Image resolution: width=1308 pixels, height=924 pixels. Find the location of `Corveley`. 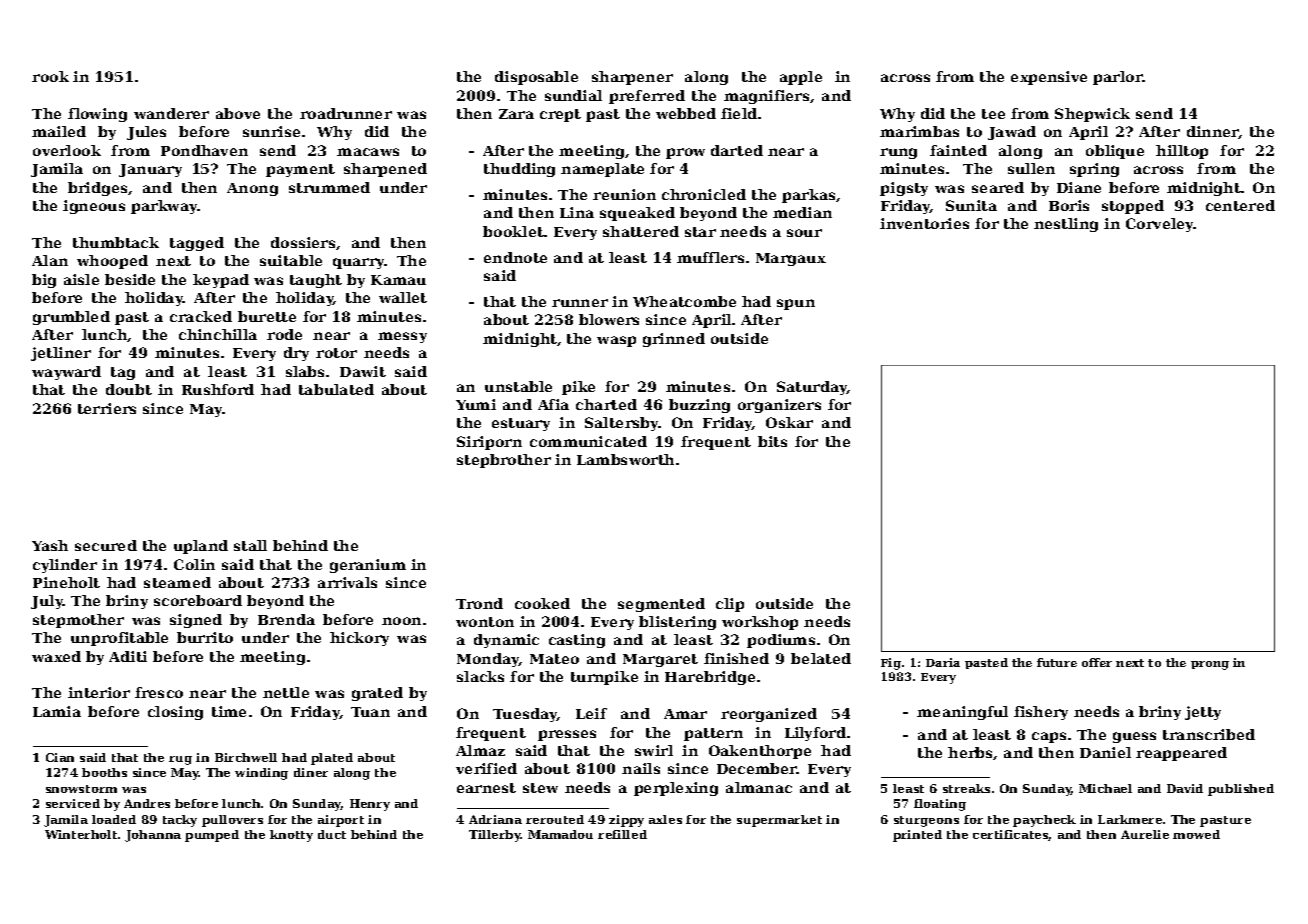

Corveley is located at coordinates (1160, 225).
